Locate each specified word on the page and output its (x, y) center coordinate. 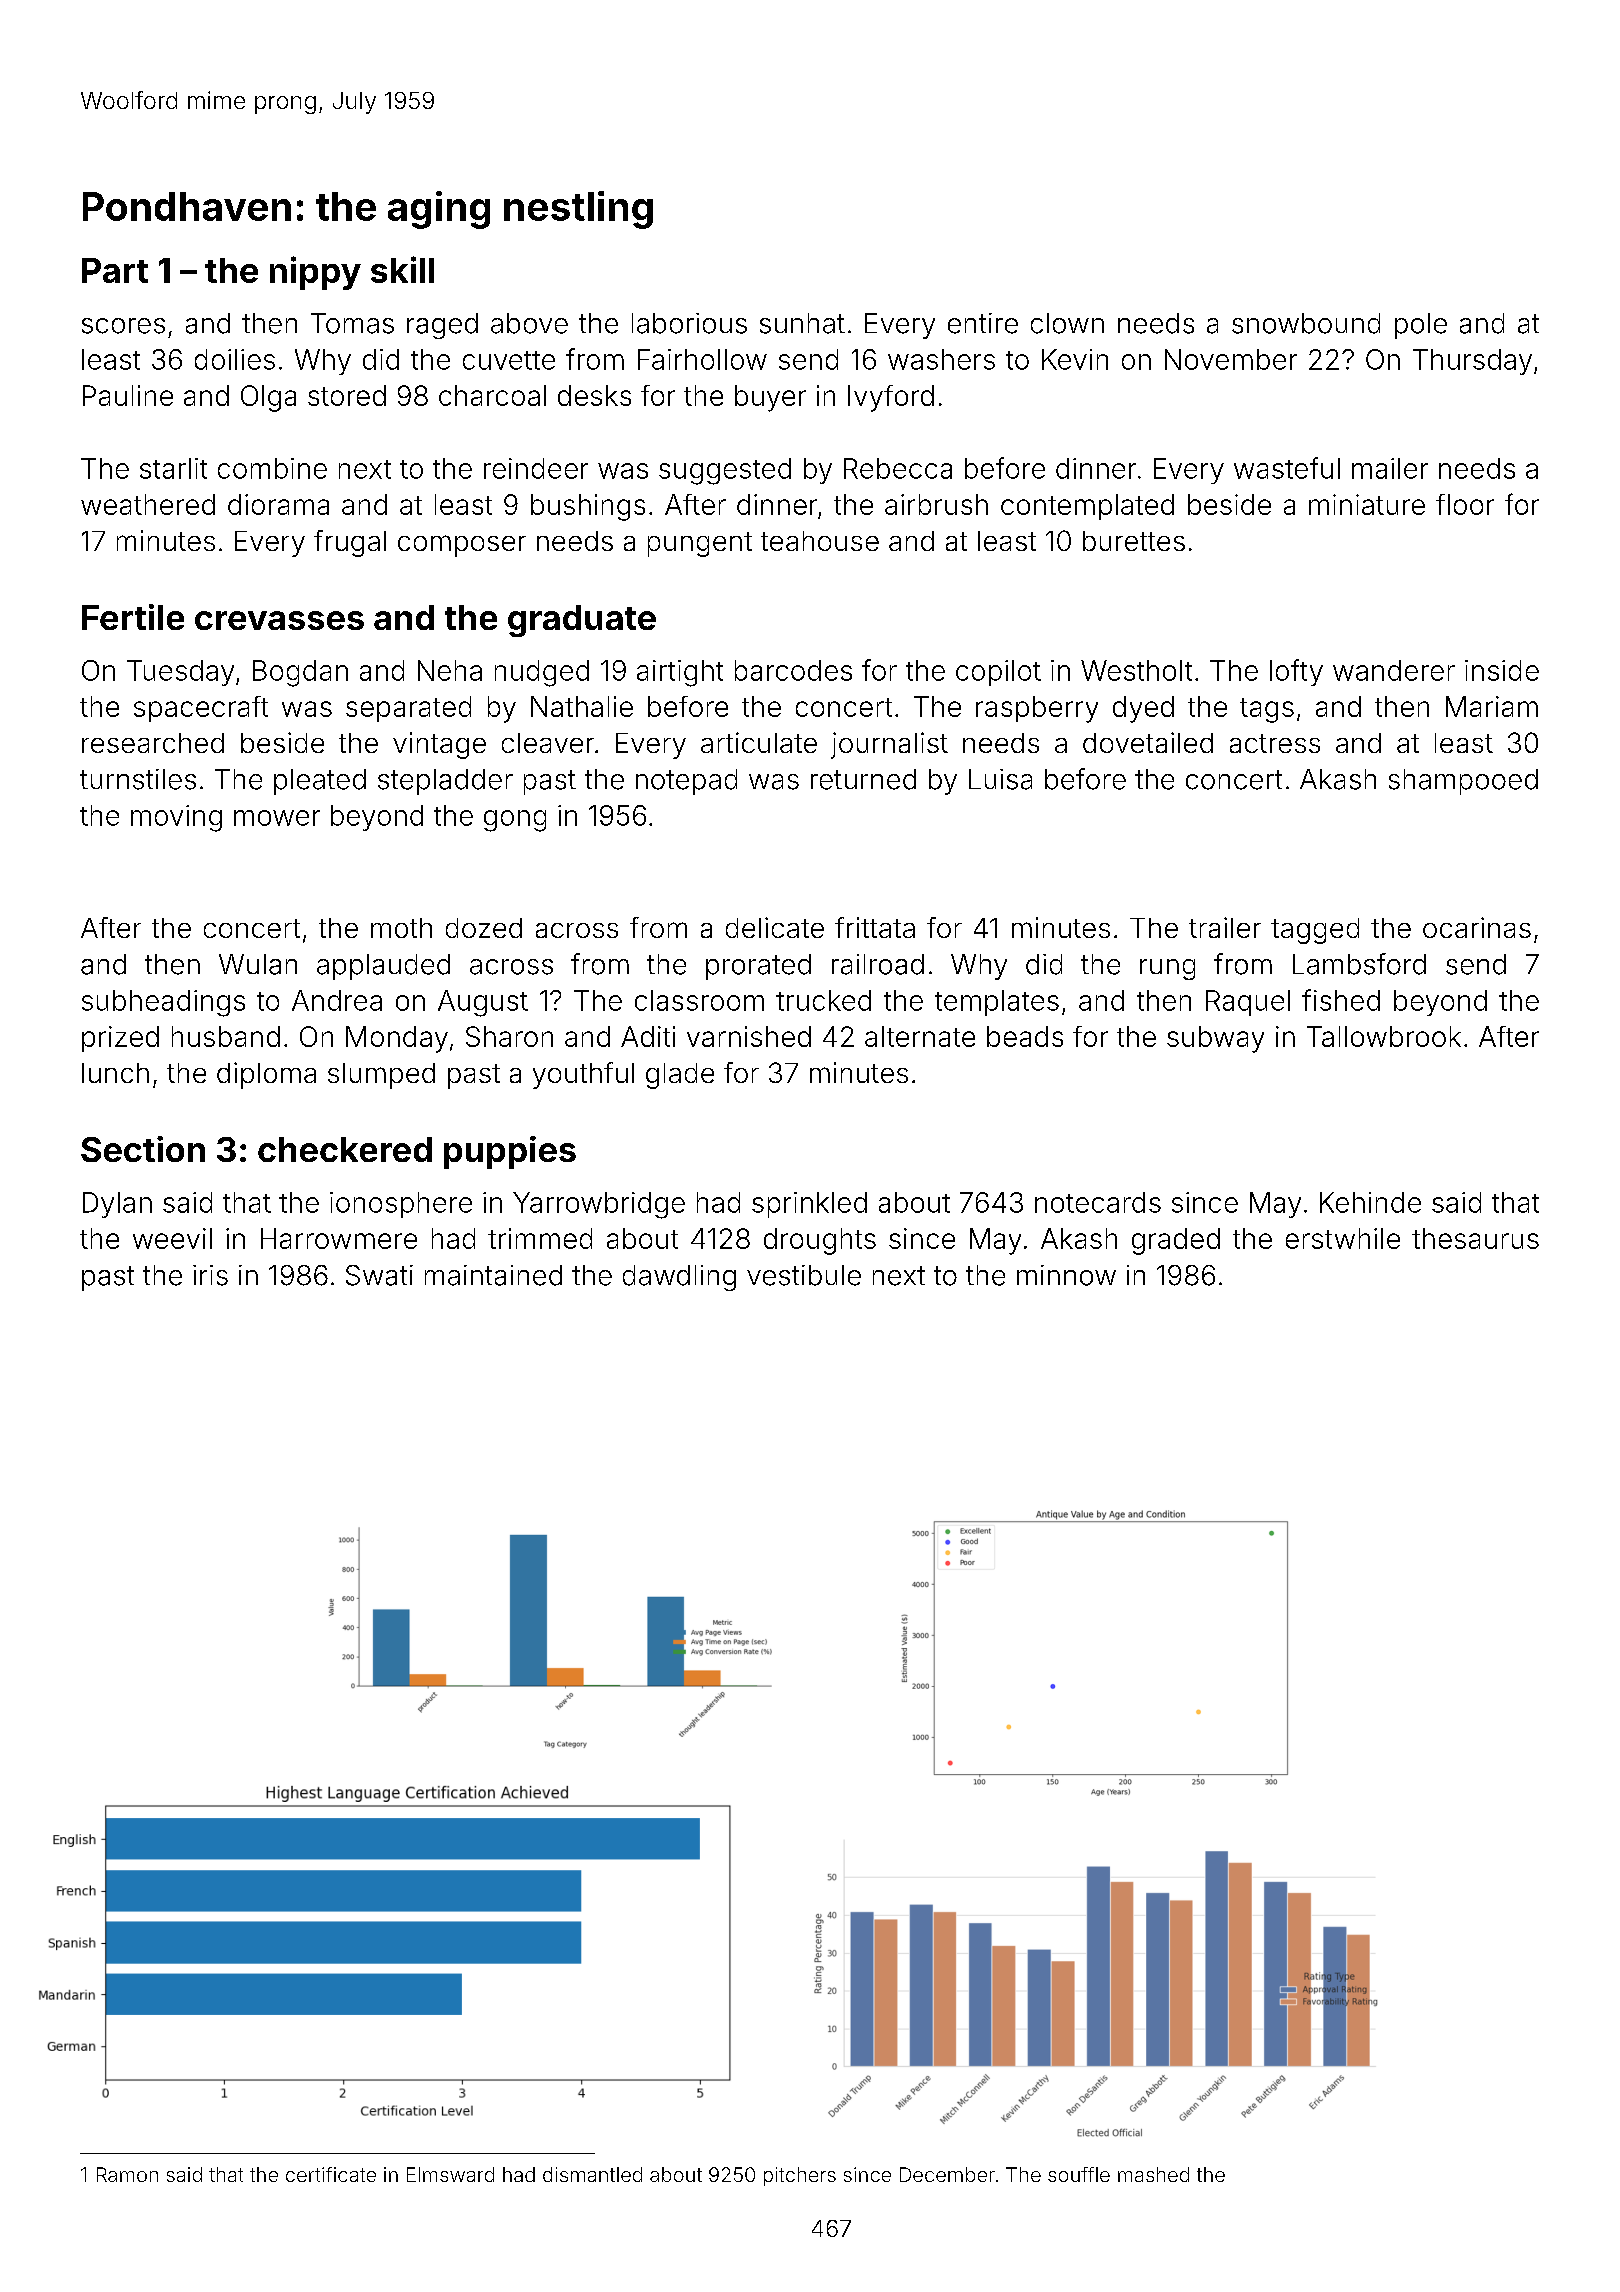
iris (210, 1275)
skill (402, 269)
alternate (920, 1036)
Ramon (127, 2174)
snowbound (1306, 323)
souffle (1079, 2174)
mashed (1153, 2174)
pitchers (800, 2176)
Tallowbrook (1384, 1036)
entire (983, 323)
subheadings (163, 1003)
